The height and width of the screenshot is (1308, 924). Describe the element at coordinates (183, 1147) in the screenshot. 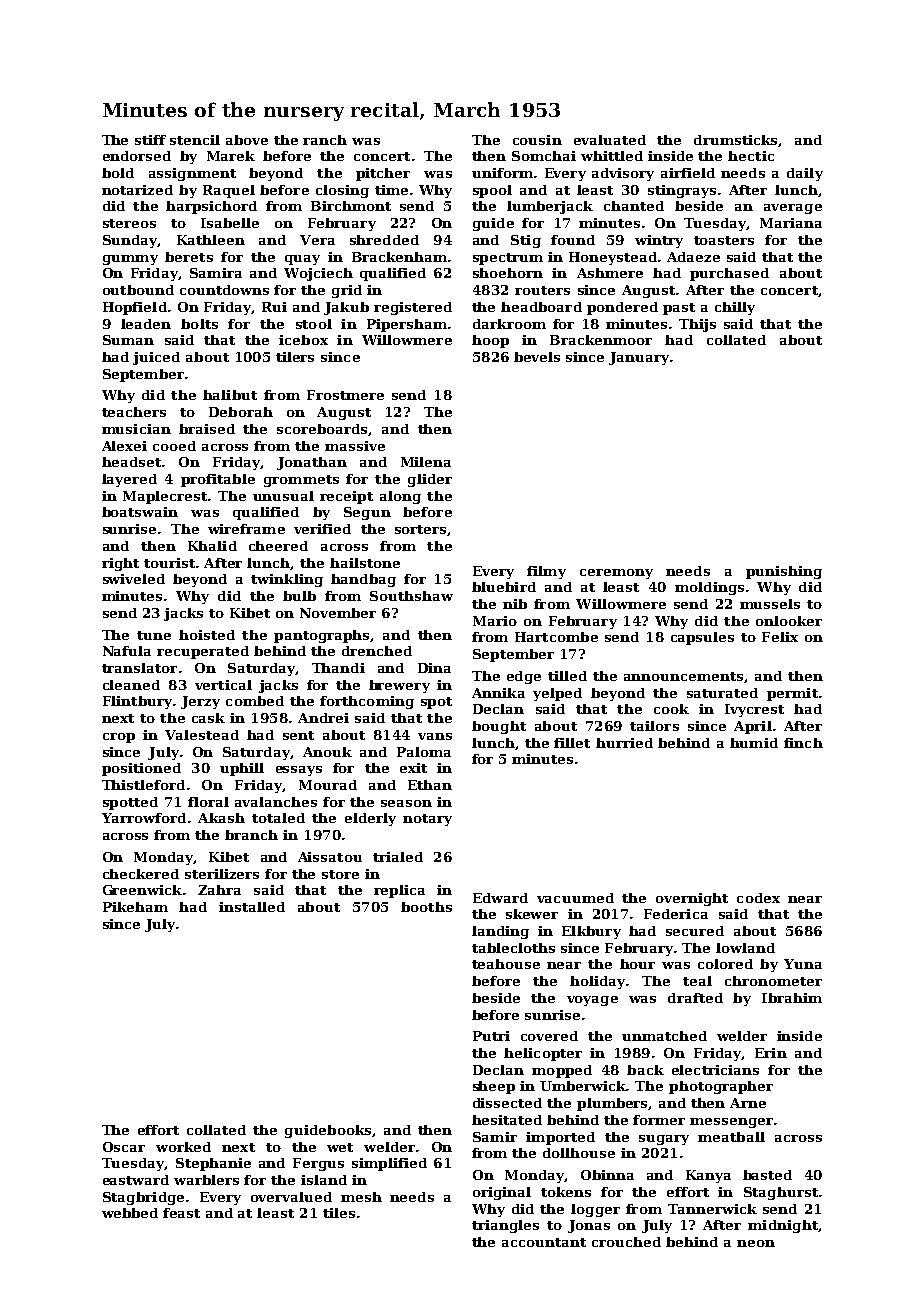

I see `worked` at that location.
